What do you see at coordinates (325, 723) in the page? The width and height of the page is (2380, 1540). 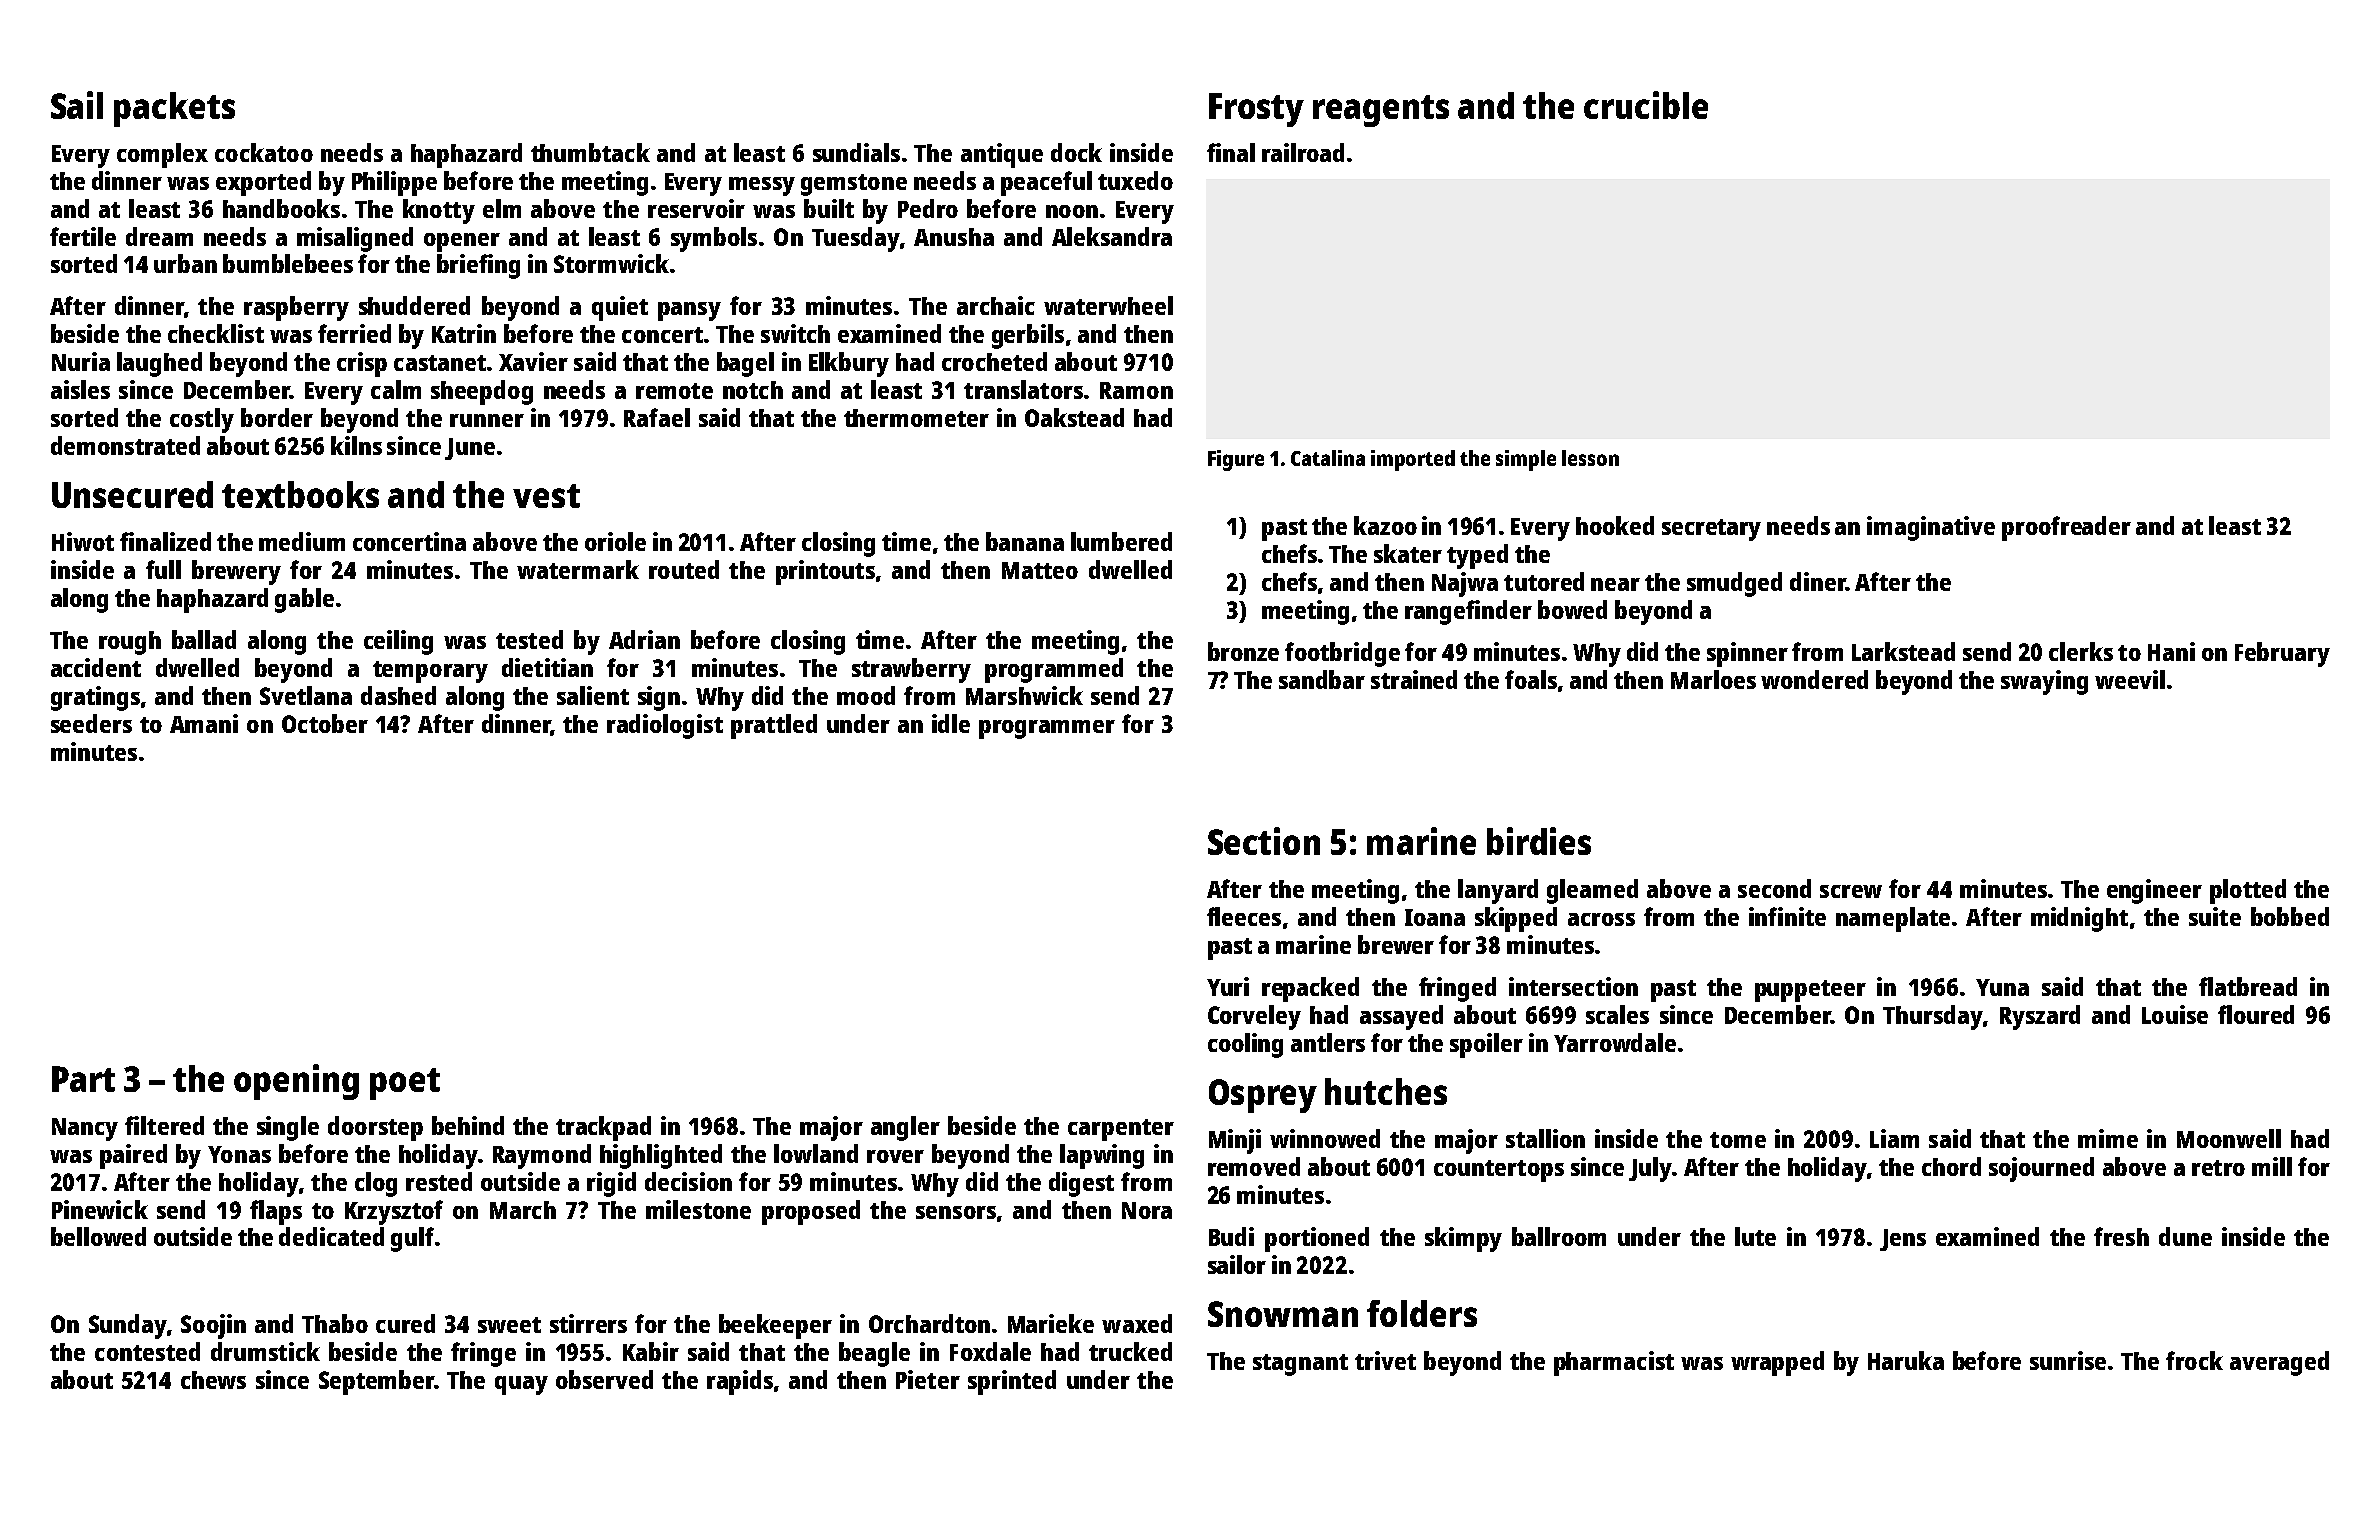 I see `October` at bounding box center [325, 723].
